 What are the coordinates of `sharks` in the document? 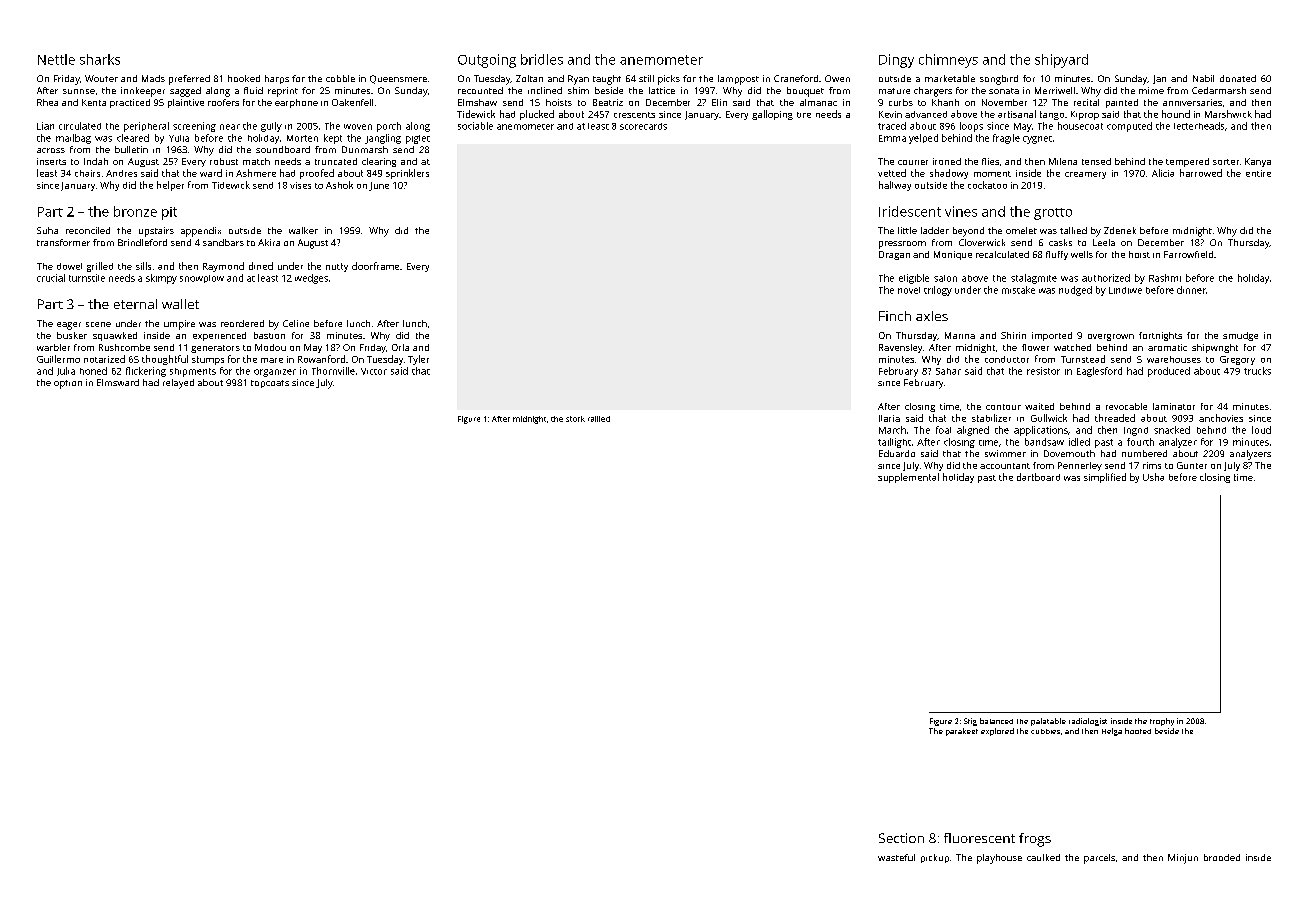 It's located at (100, 59).
